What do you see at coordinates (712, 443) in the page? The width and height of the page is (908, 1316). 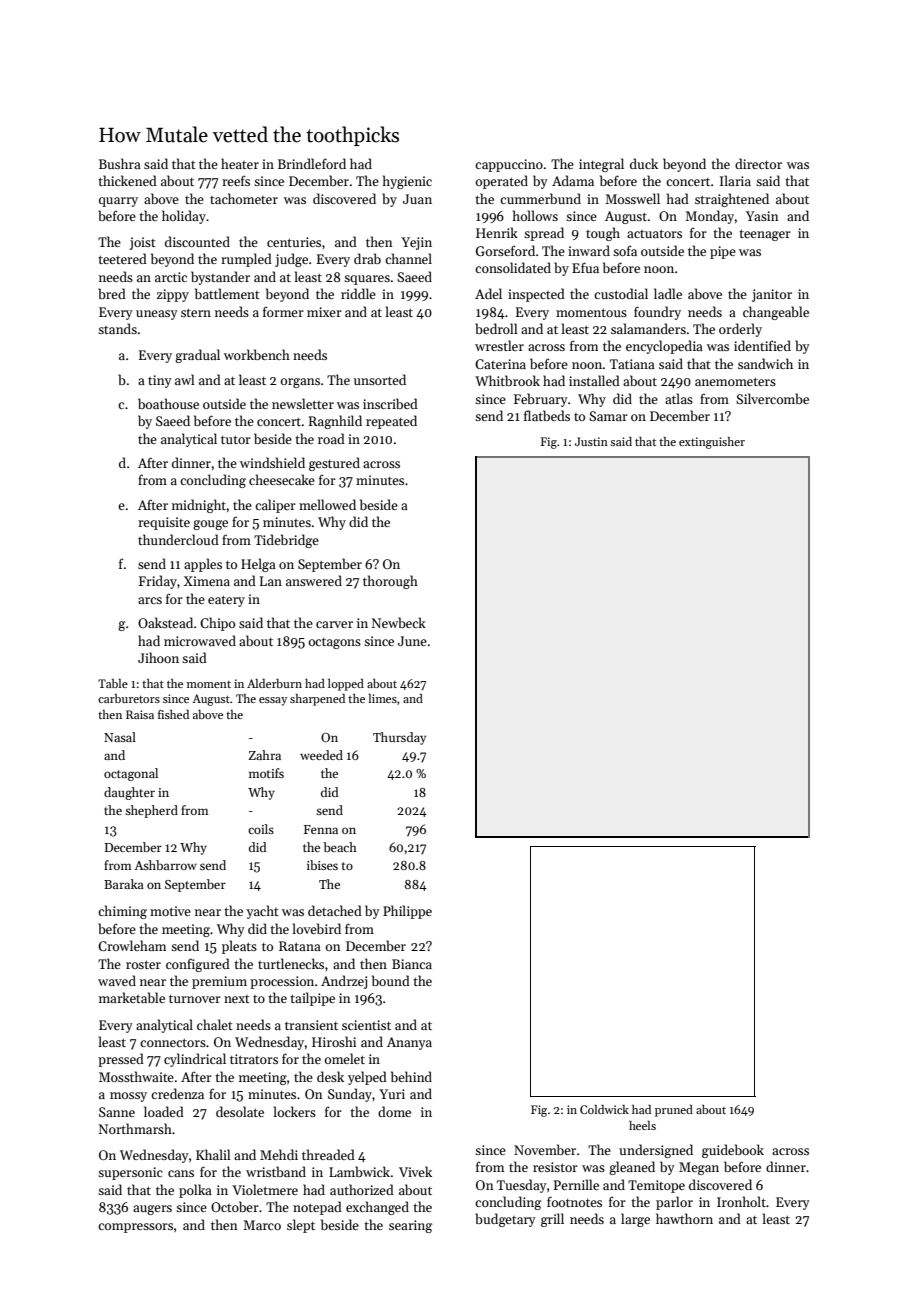 I see `extinguisher` at bounding box center [712, 443].
